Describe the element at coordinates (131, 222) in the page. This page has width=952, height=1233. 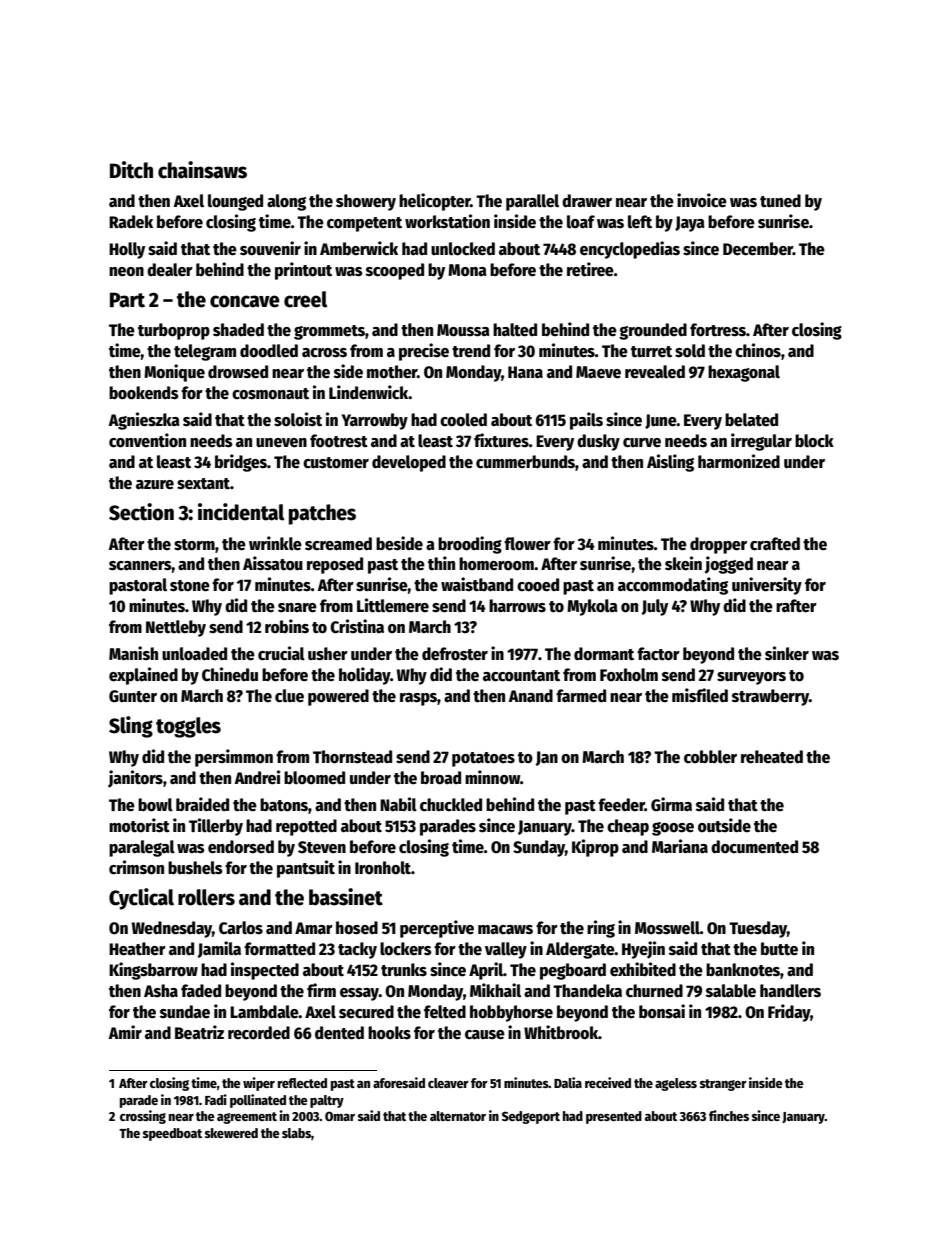
I see `Radek` at that location.
